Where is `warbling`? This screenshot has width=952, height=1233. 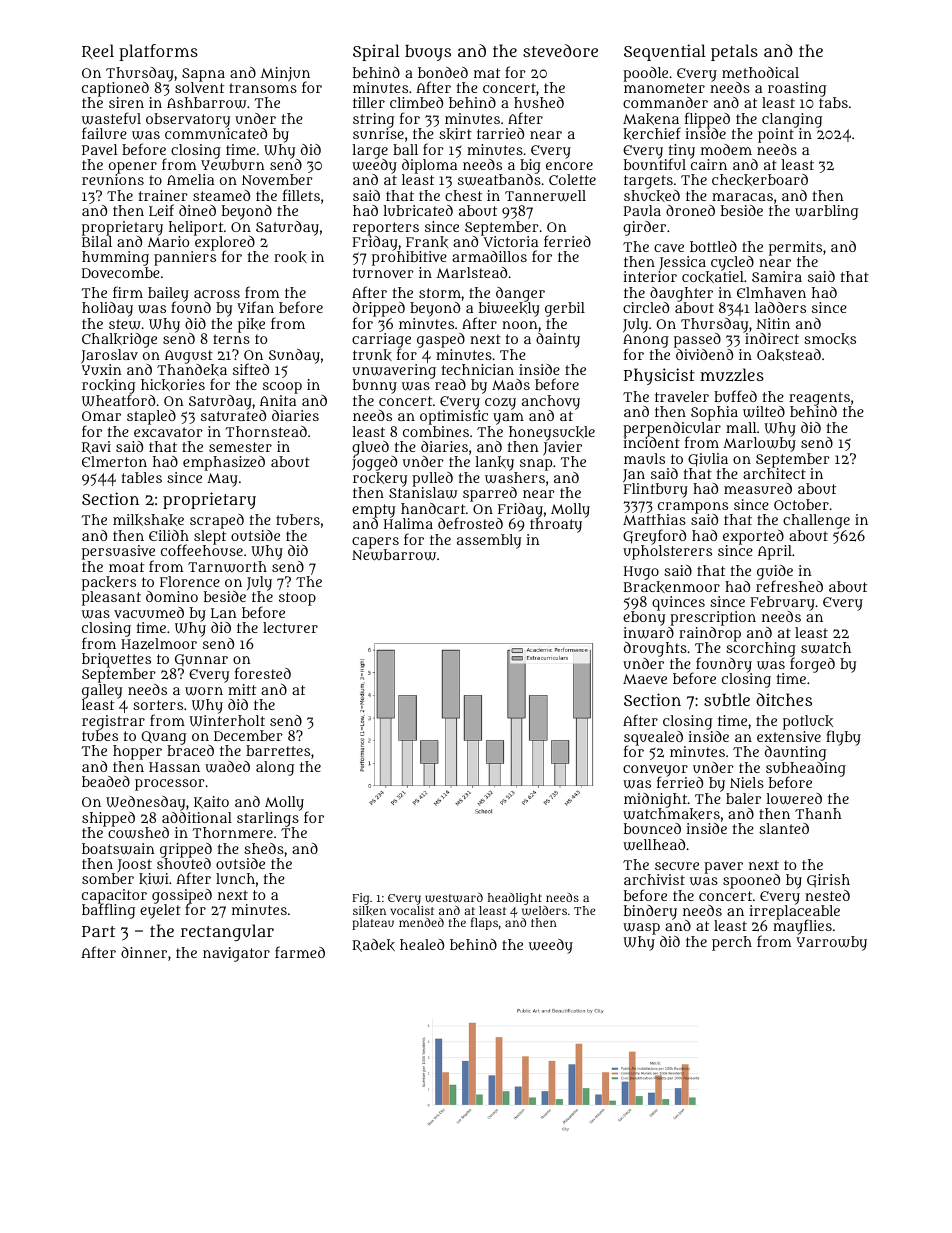 warbling is located at coordinates (826, 212).
